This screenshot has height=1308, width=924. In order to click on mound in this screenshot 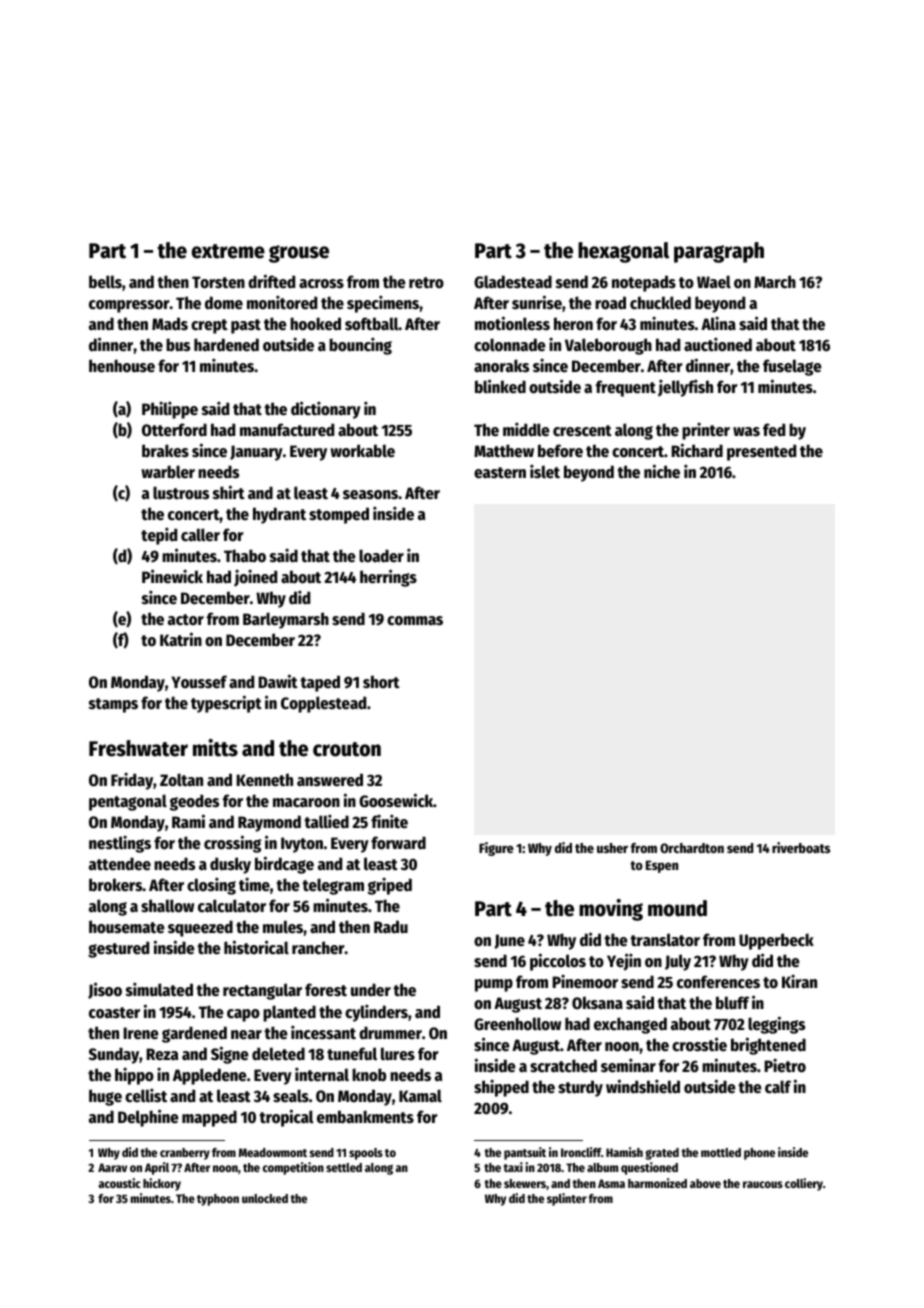, I will do `click(677, 908)`.
